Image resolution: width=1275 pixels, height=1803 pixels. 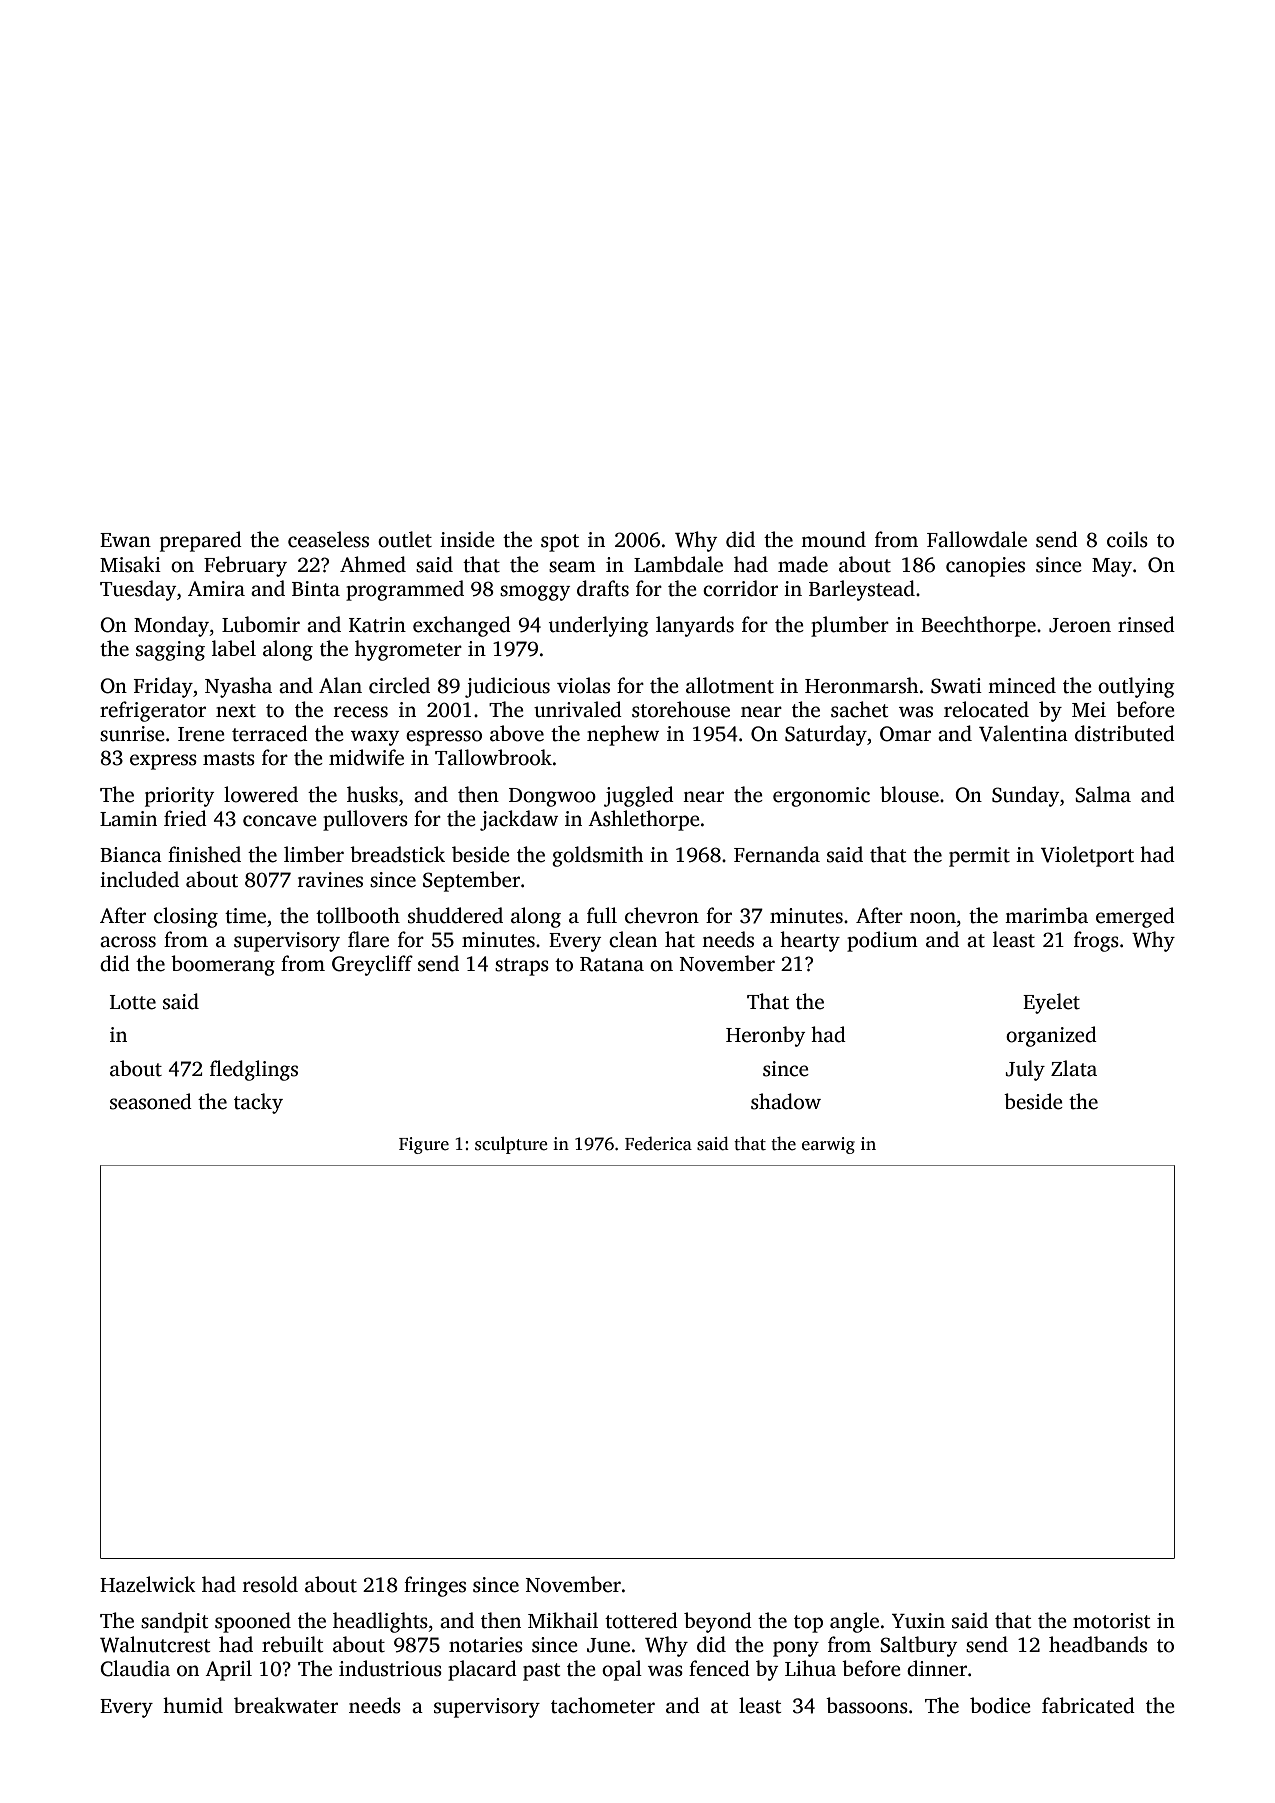 I want to click on seasoned, so click(x=151, y=1101).
